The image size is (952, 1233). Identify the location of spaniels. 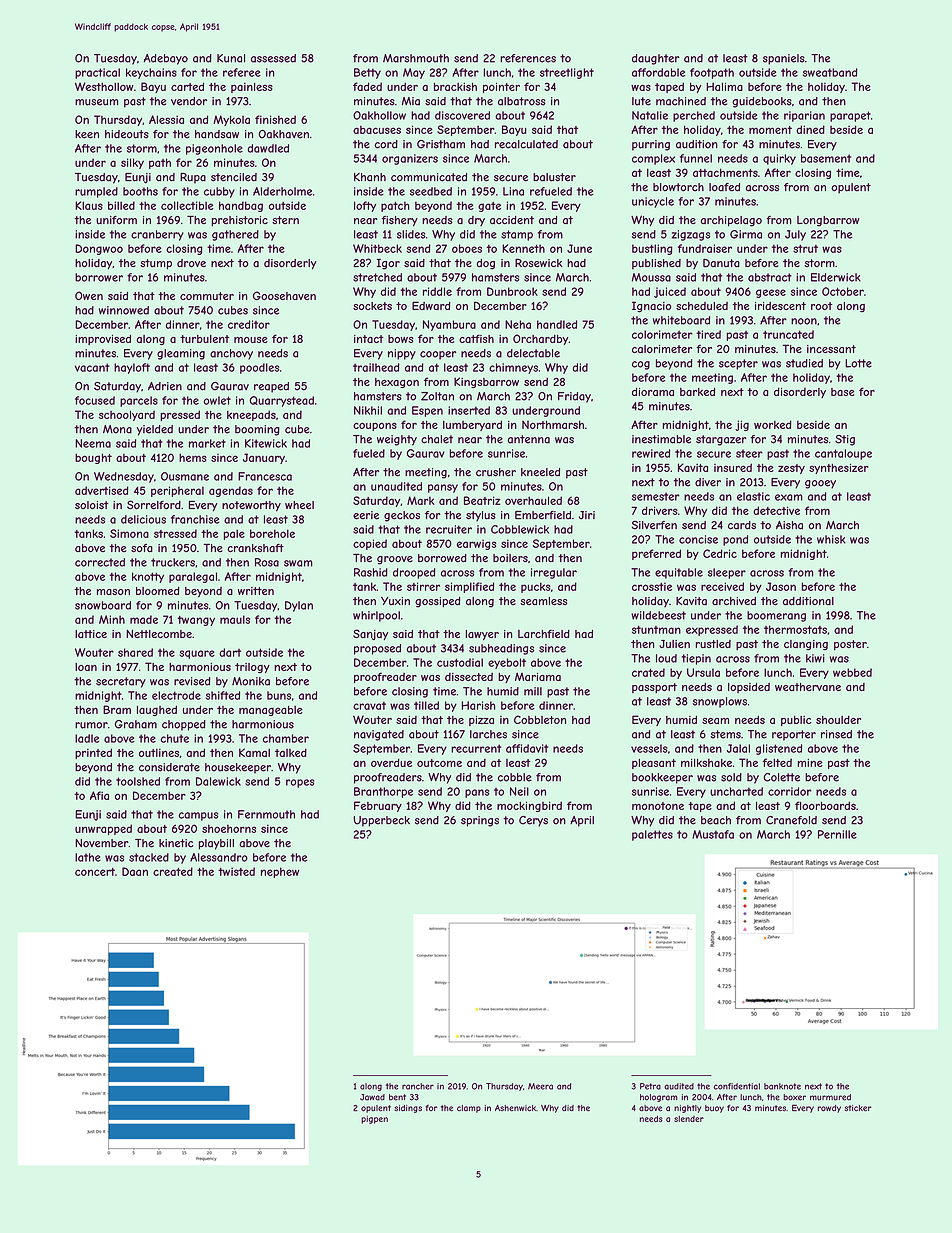
(784, 59).
